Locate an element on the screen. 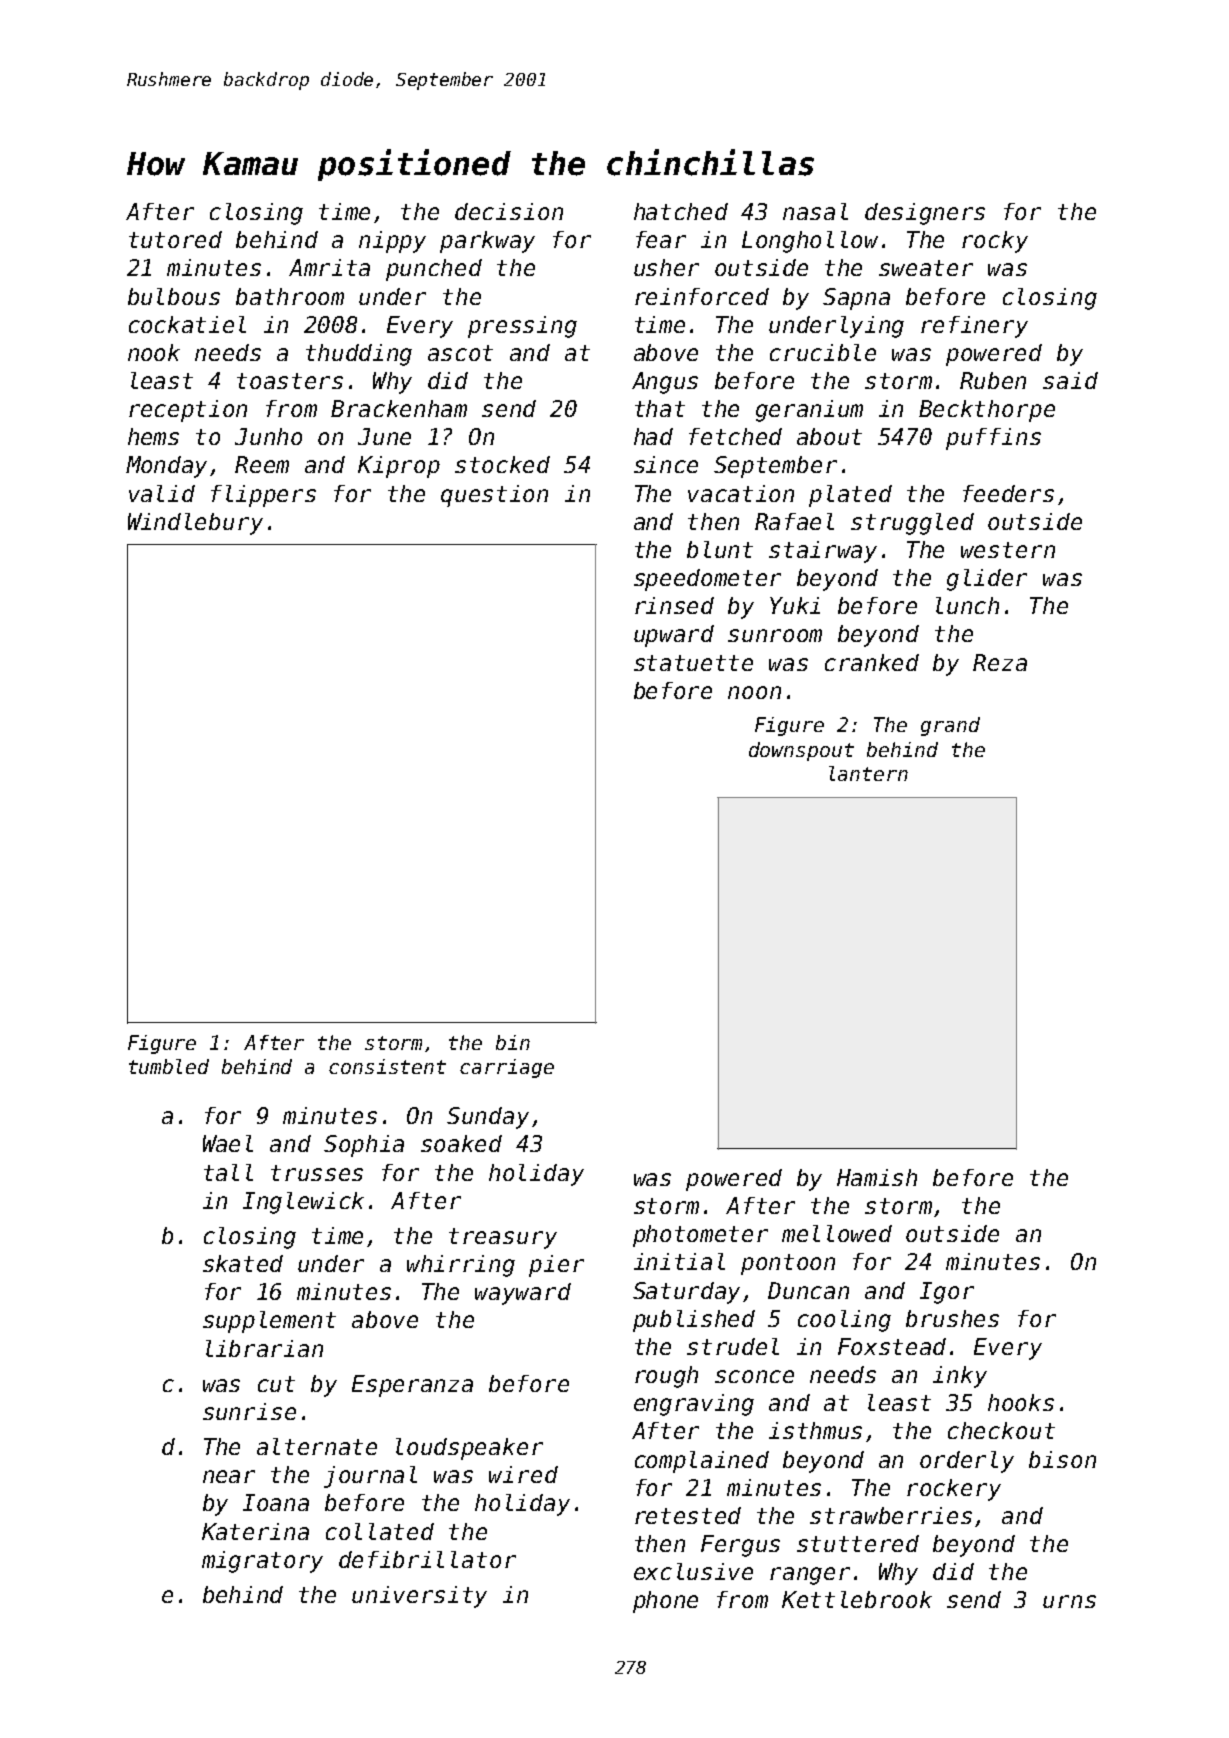 The width and height of the screenshot is (1229, 1738). Reza is located at coordinates (1000, 662).
